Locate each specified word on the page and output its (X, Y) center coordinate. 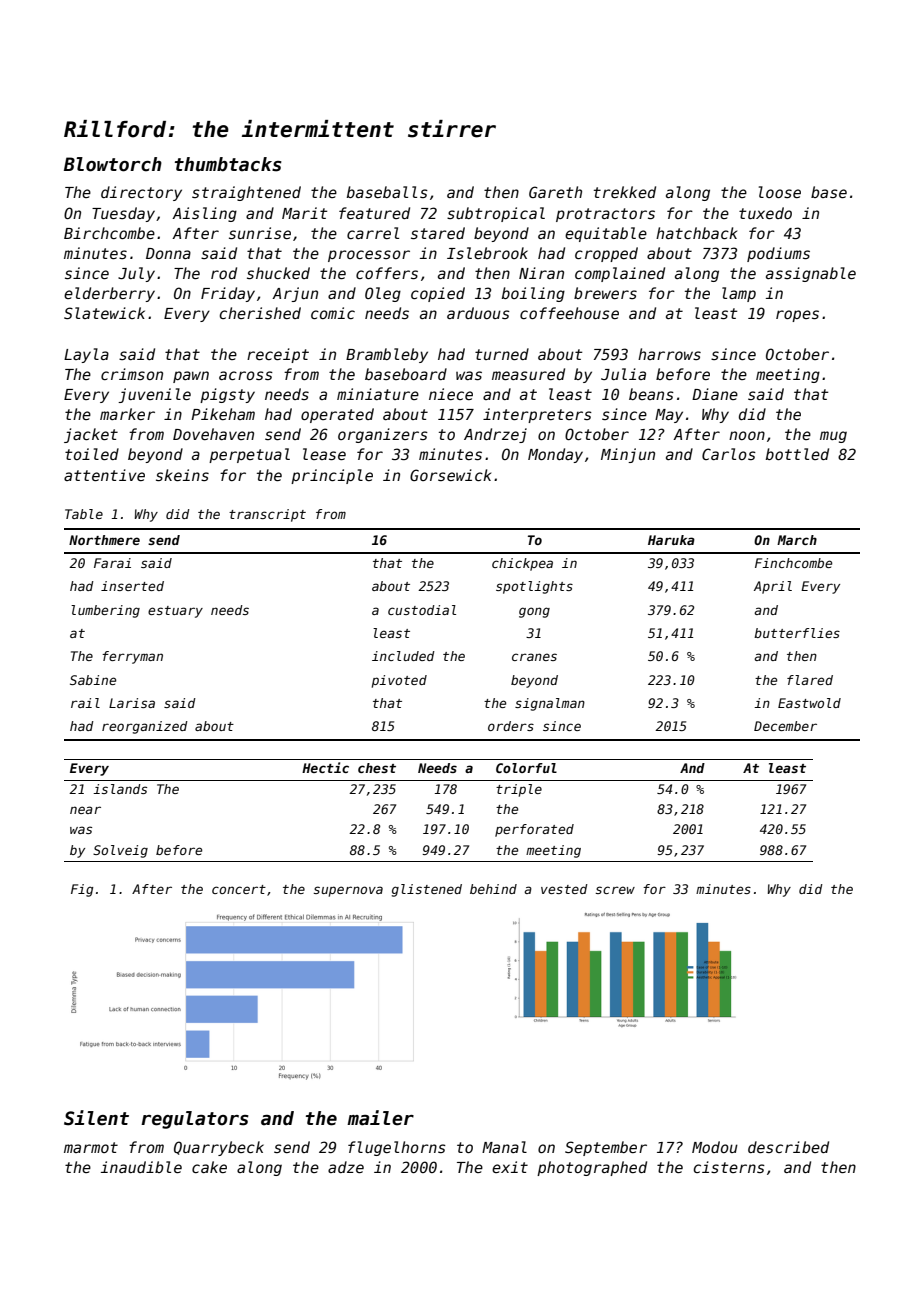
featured (374, 213)
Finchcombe (793, 563)
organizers (383, 435)
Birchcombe (109, 233)
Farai (112, 563)
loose (780, 192)
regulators (195, 1120)
